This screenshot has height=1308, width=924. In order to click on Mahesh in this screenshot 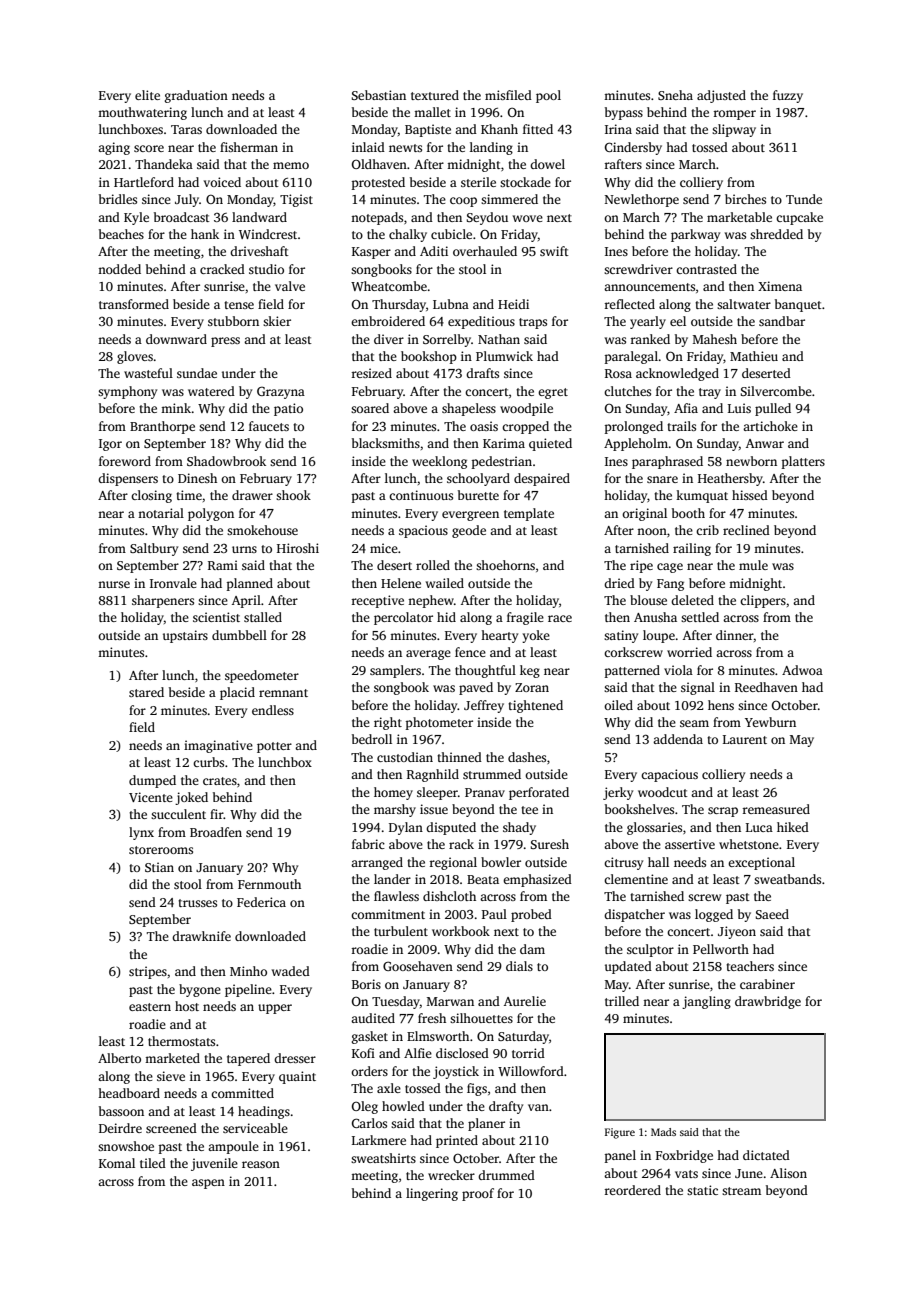, I will do `click(715, 339)`.
